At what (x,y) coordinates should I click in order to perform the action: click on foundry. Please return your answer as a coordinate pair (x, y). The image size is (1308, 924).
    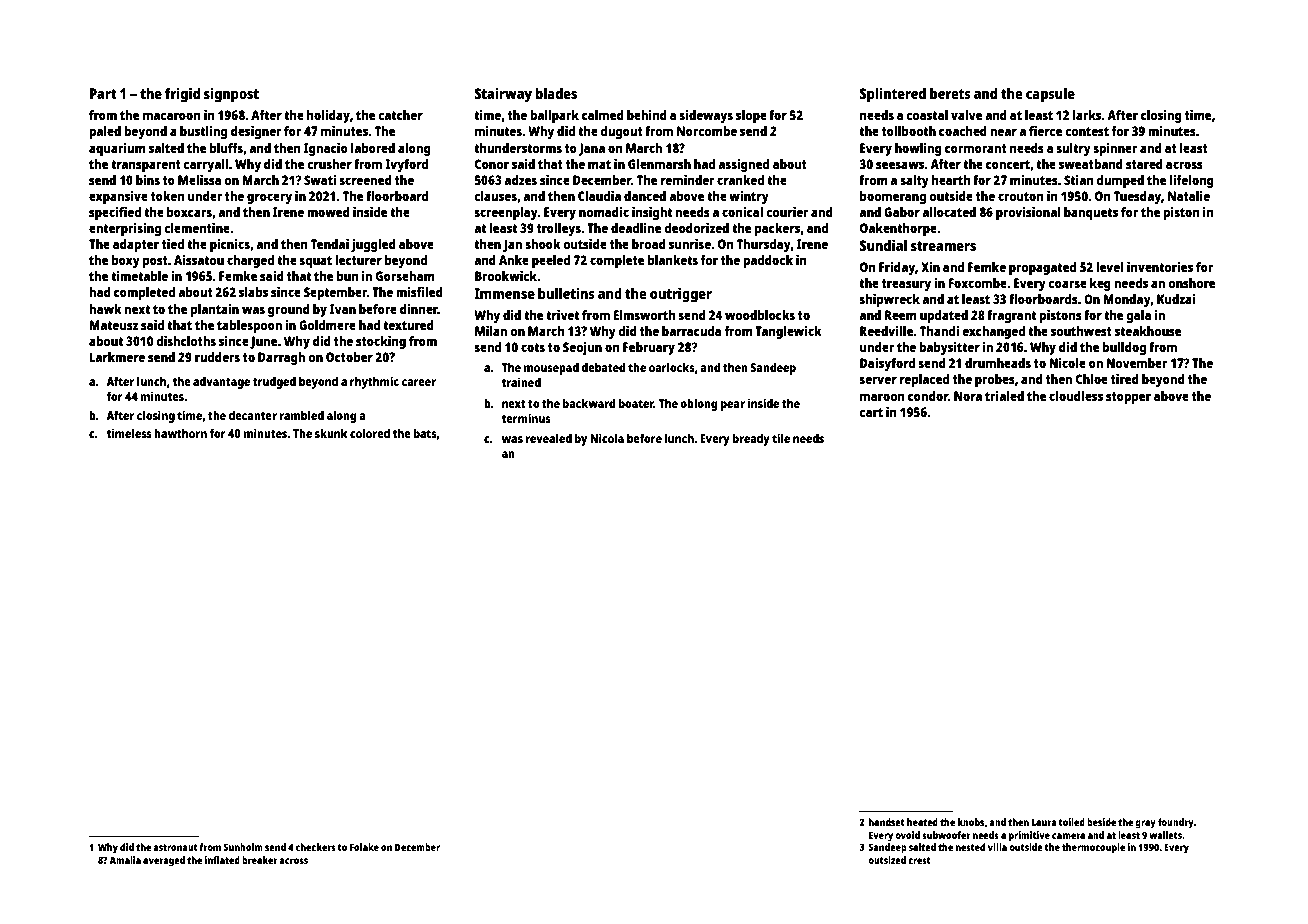
    Looking at the image, I should click on (1176, 823).
